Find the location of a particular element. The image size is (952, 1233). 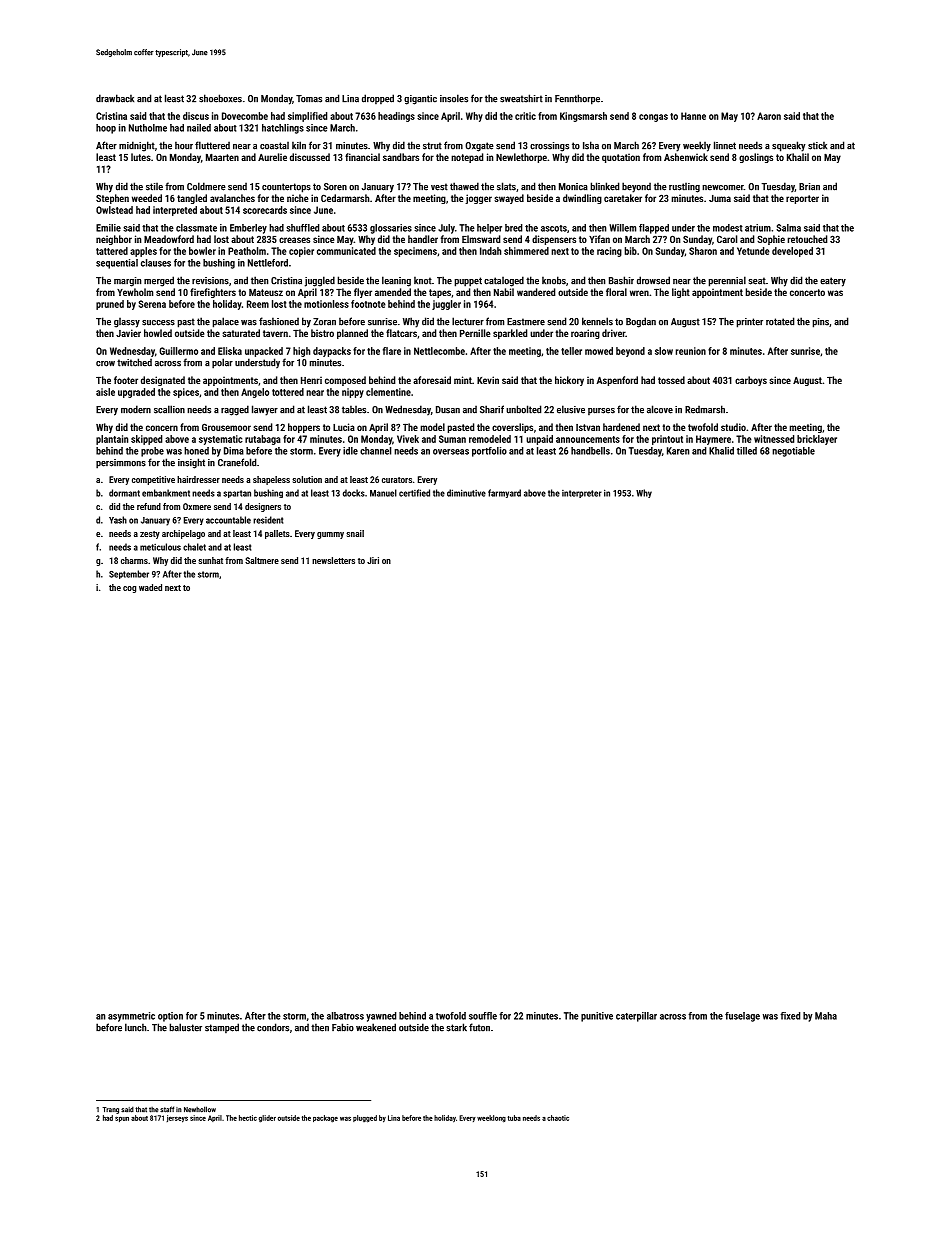

dropped is located at coordinates (378, 99).
